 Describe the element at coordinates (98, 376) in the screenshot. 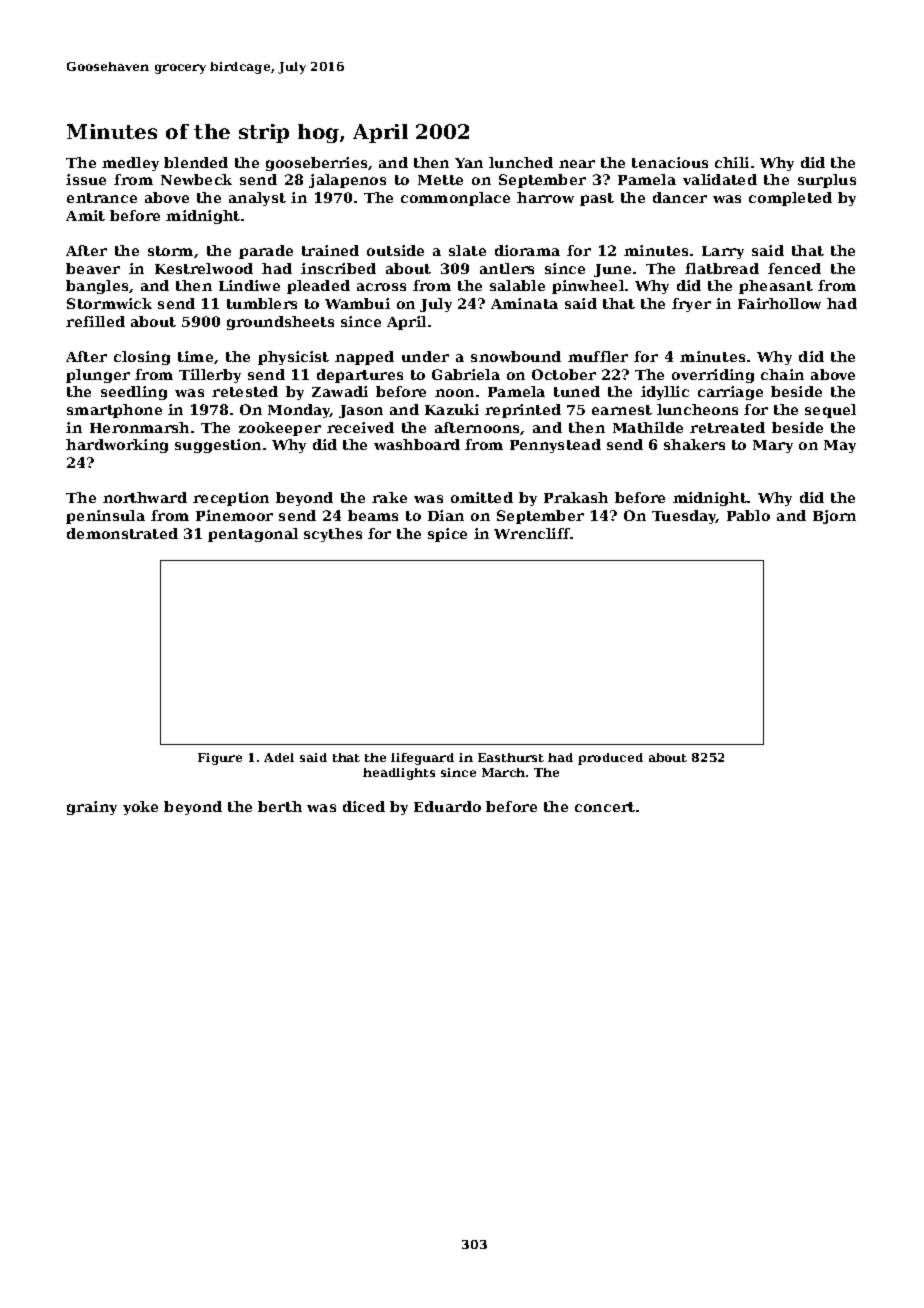

I see `plunger` at that location.
